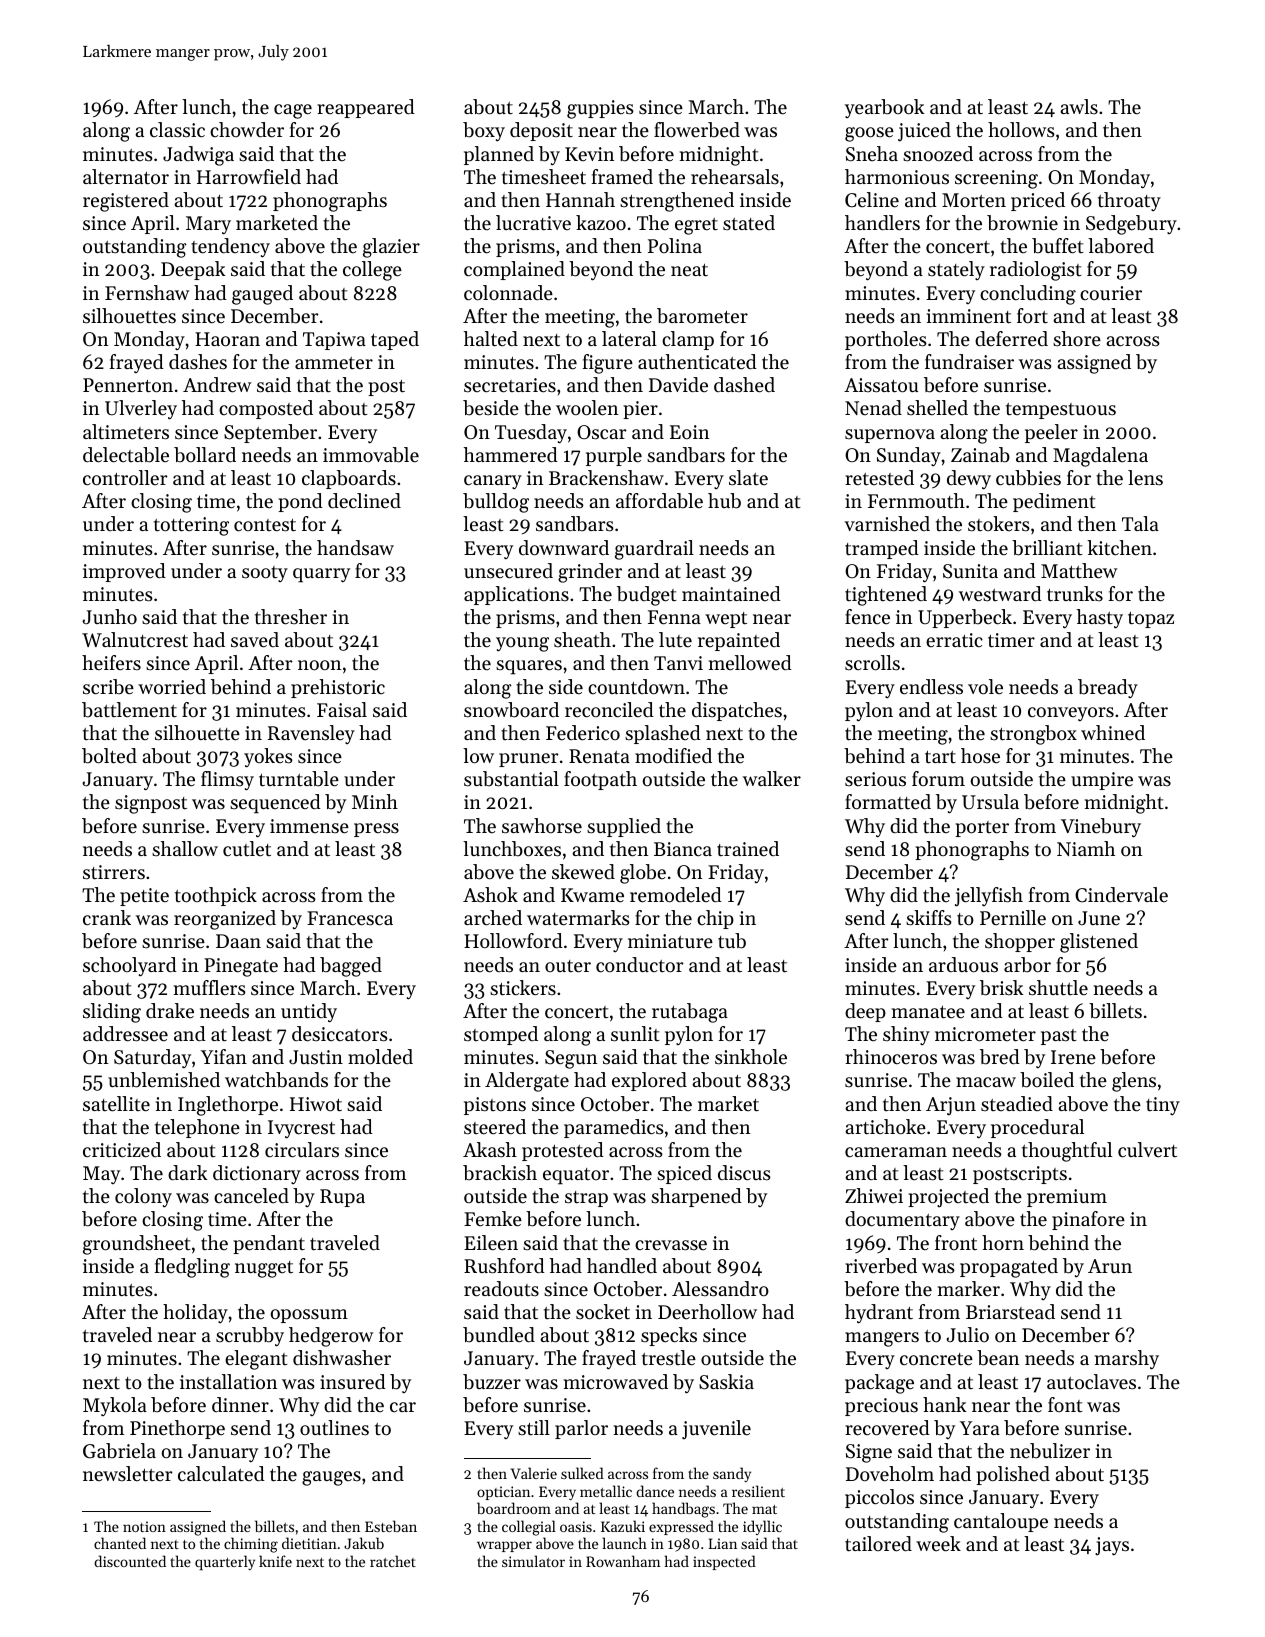 The width and height of the document is (1265, 1637). What do you see at coordinates (1108, 688) in the document?
I see `bready` at bounding box center [1108, 688].
